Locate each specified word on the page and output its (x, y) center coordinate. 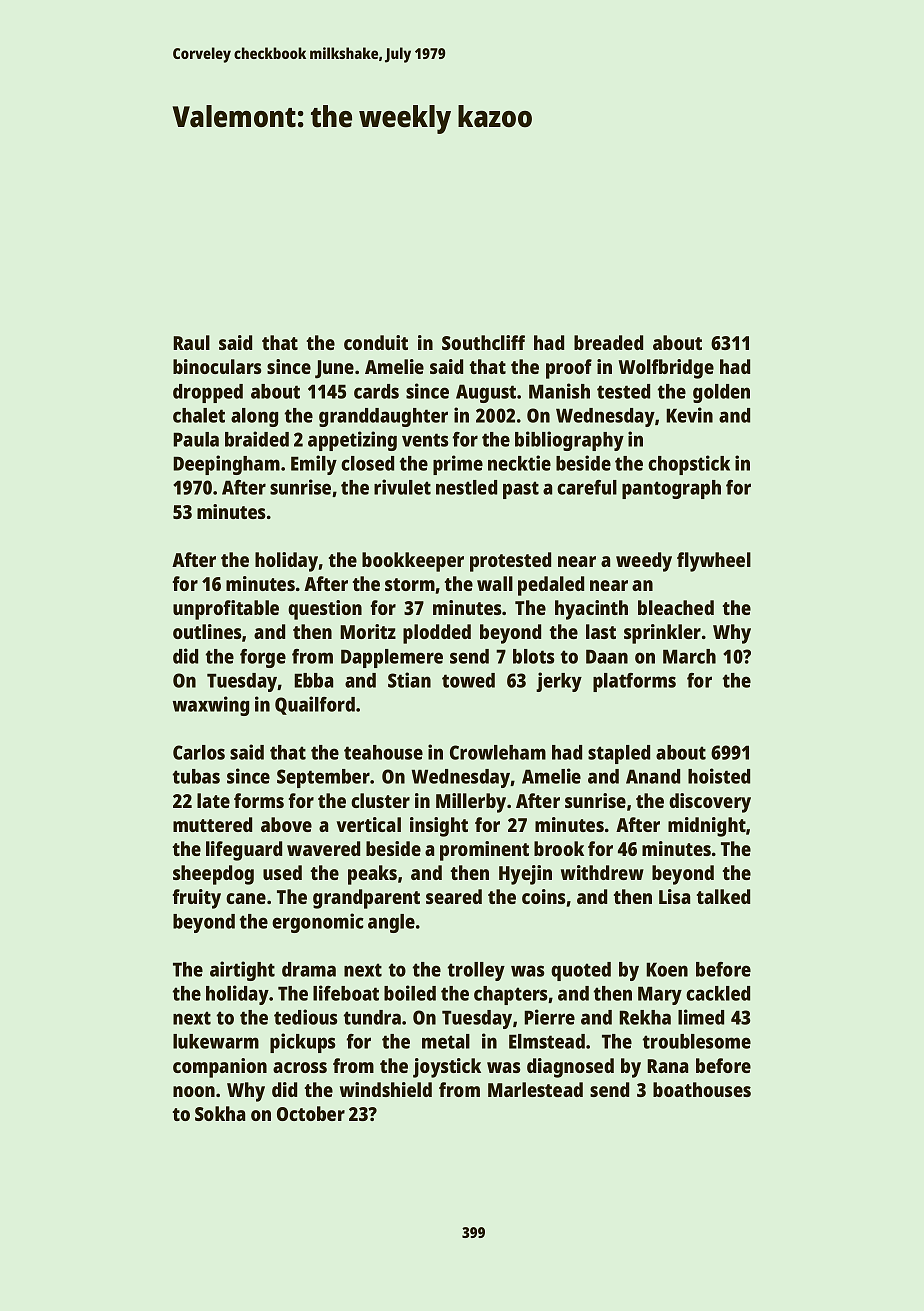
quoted (581, 971)
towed (468, 680)
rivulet (402, 487)
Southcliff (483, 342)
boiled (410, 993)
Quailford (315, 705)
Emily (314, 465)
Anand (653, 776)
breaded (608, 342)
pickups (303, 1043)
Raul (191, 342)
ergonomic (318, 923)
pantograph (671, 489)
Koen (667, 969)
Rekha (645, 1017)
